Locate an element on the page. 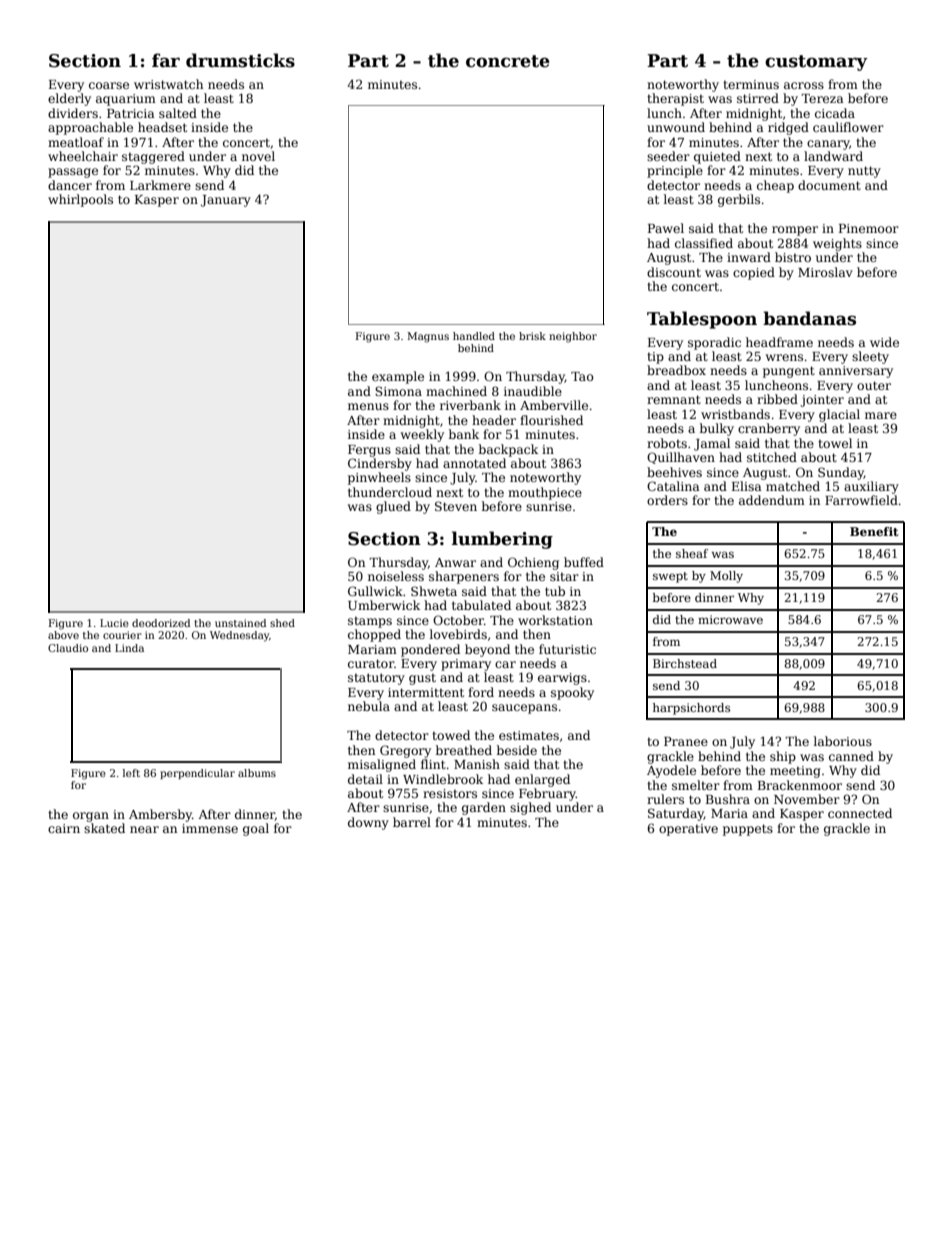 This document has height=1233, width=952. laborious is located at coordinates (843, 741).
